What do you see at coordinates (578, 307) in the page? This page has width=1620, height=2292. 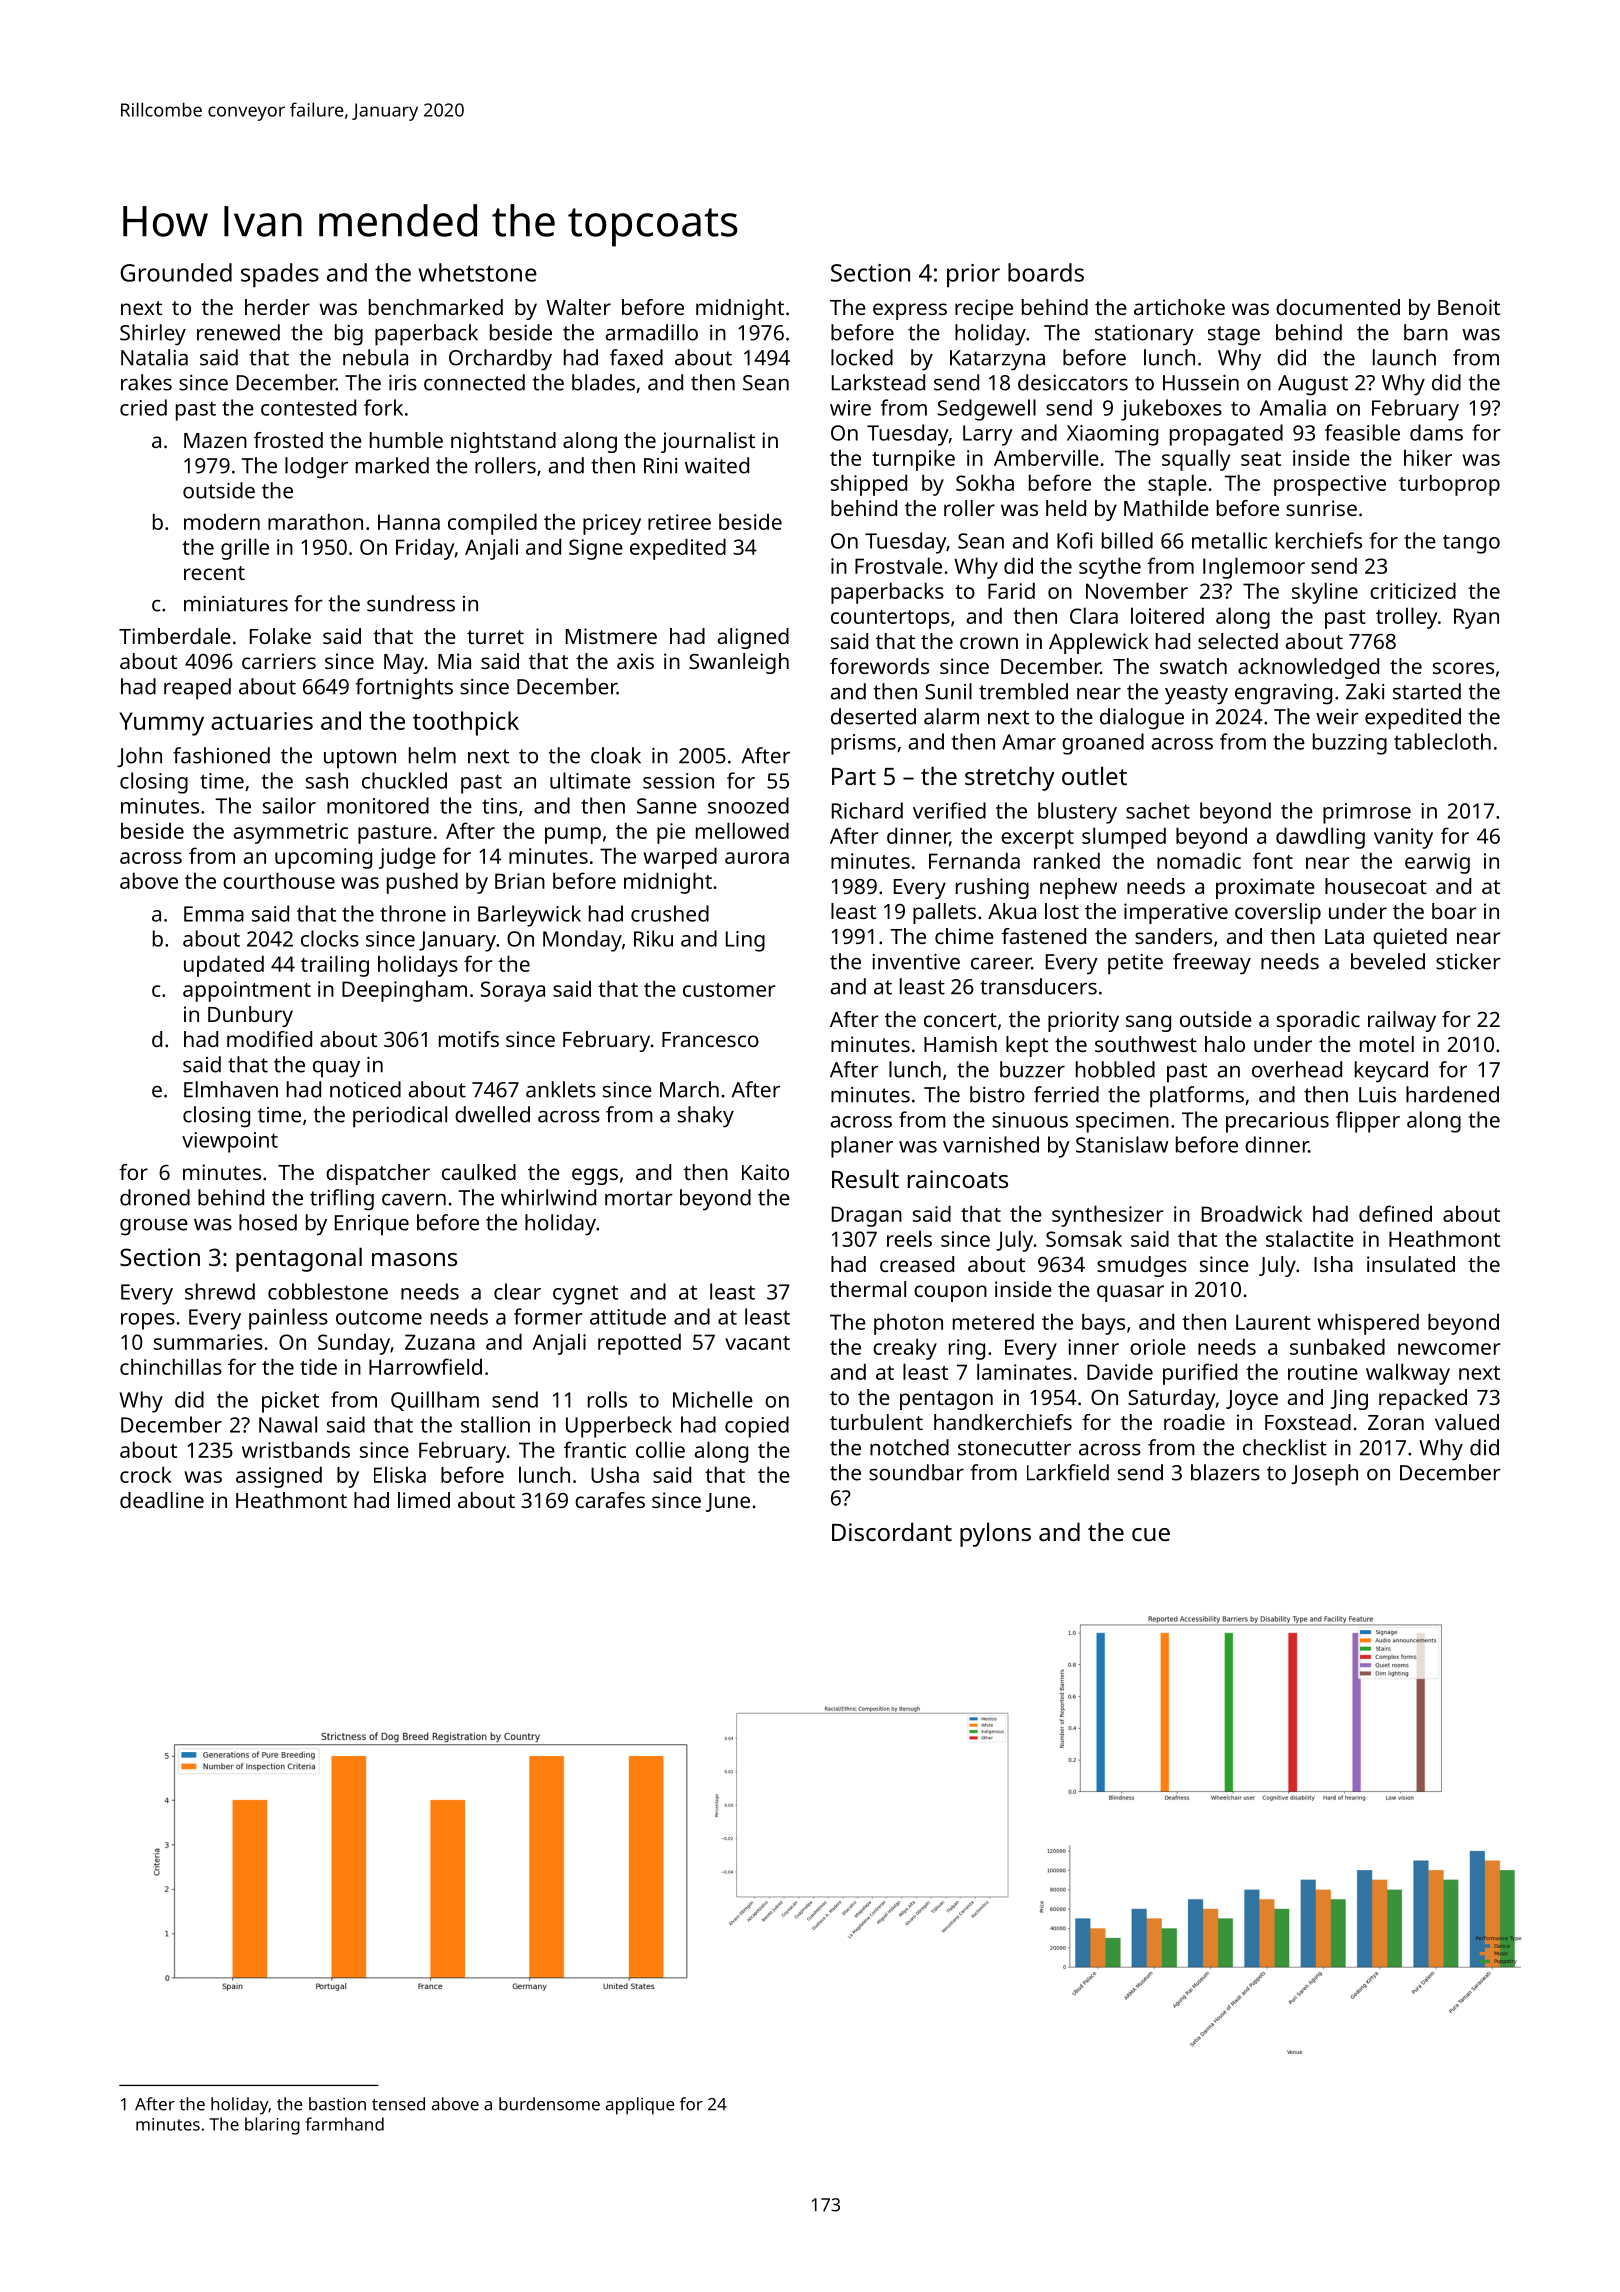 I see `Walter` at bounding box center [578, 307].
